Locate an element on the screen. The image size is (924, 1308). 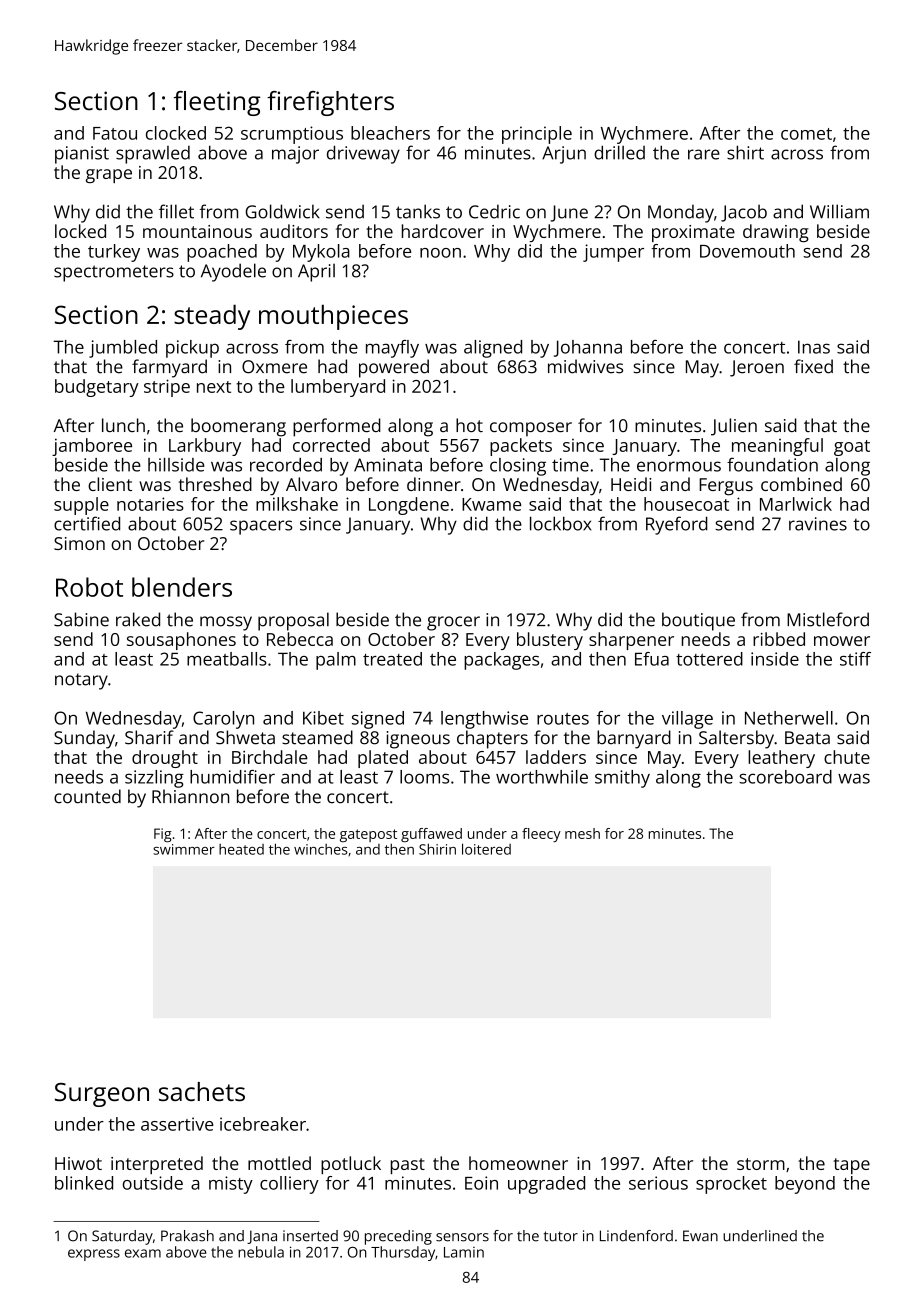
Ewan is located at coordinates (700, 1236).
